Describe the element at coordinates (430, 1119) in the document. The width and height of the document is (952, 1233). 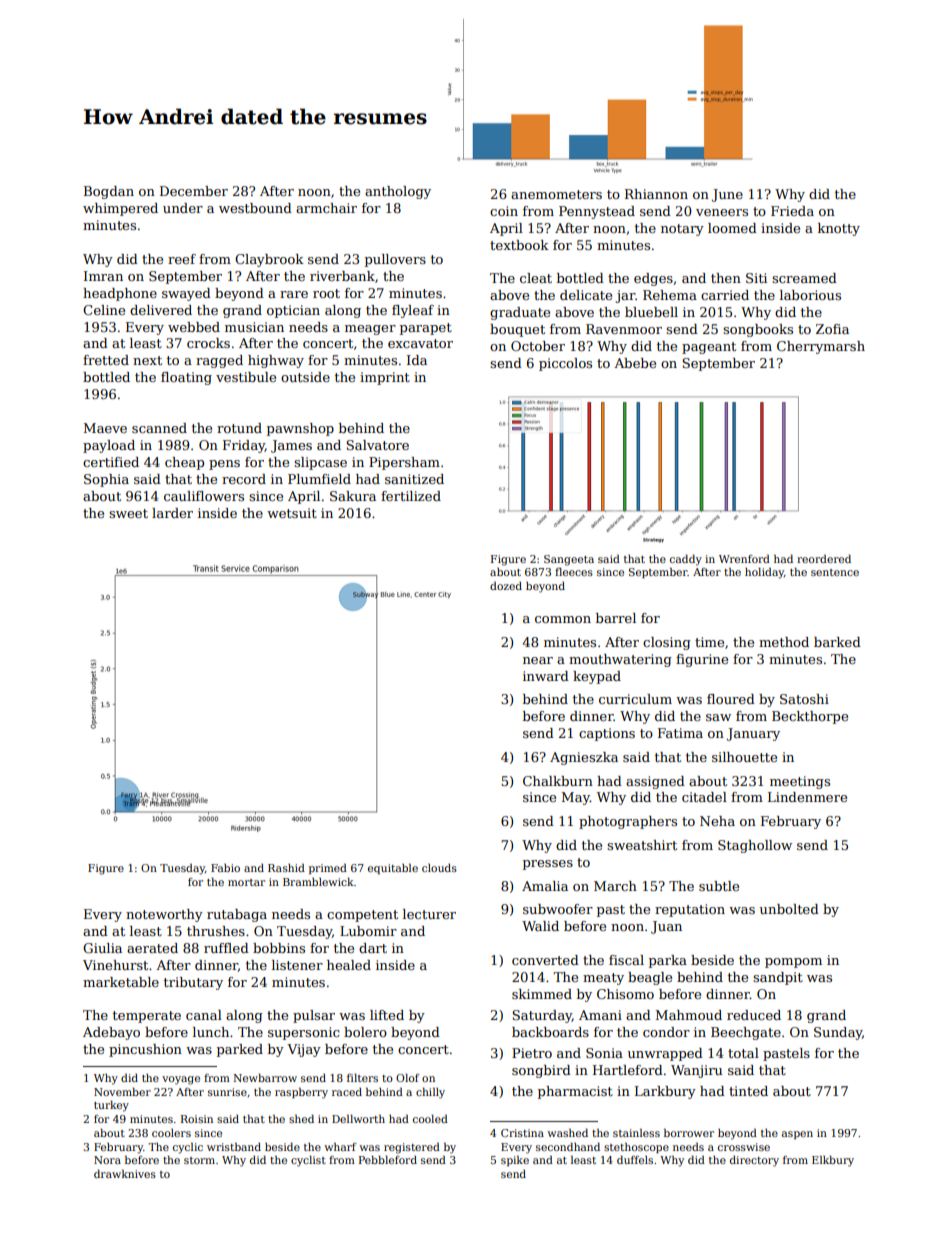
I see `cooled` at that location.
